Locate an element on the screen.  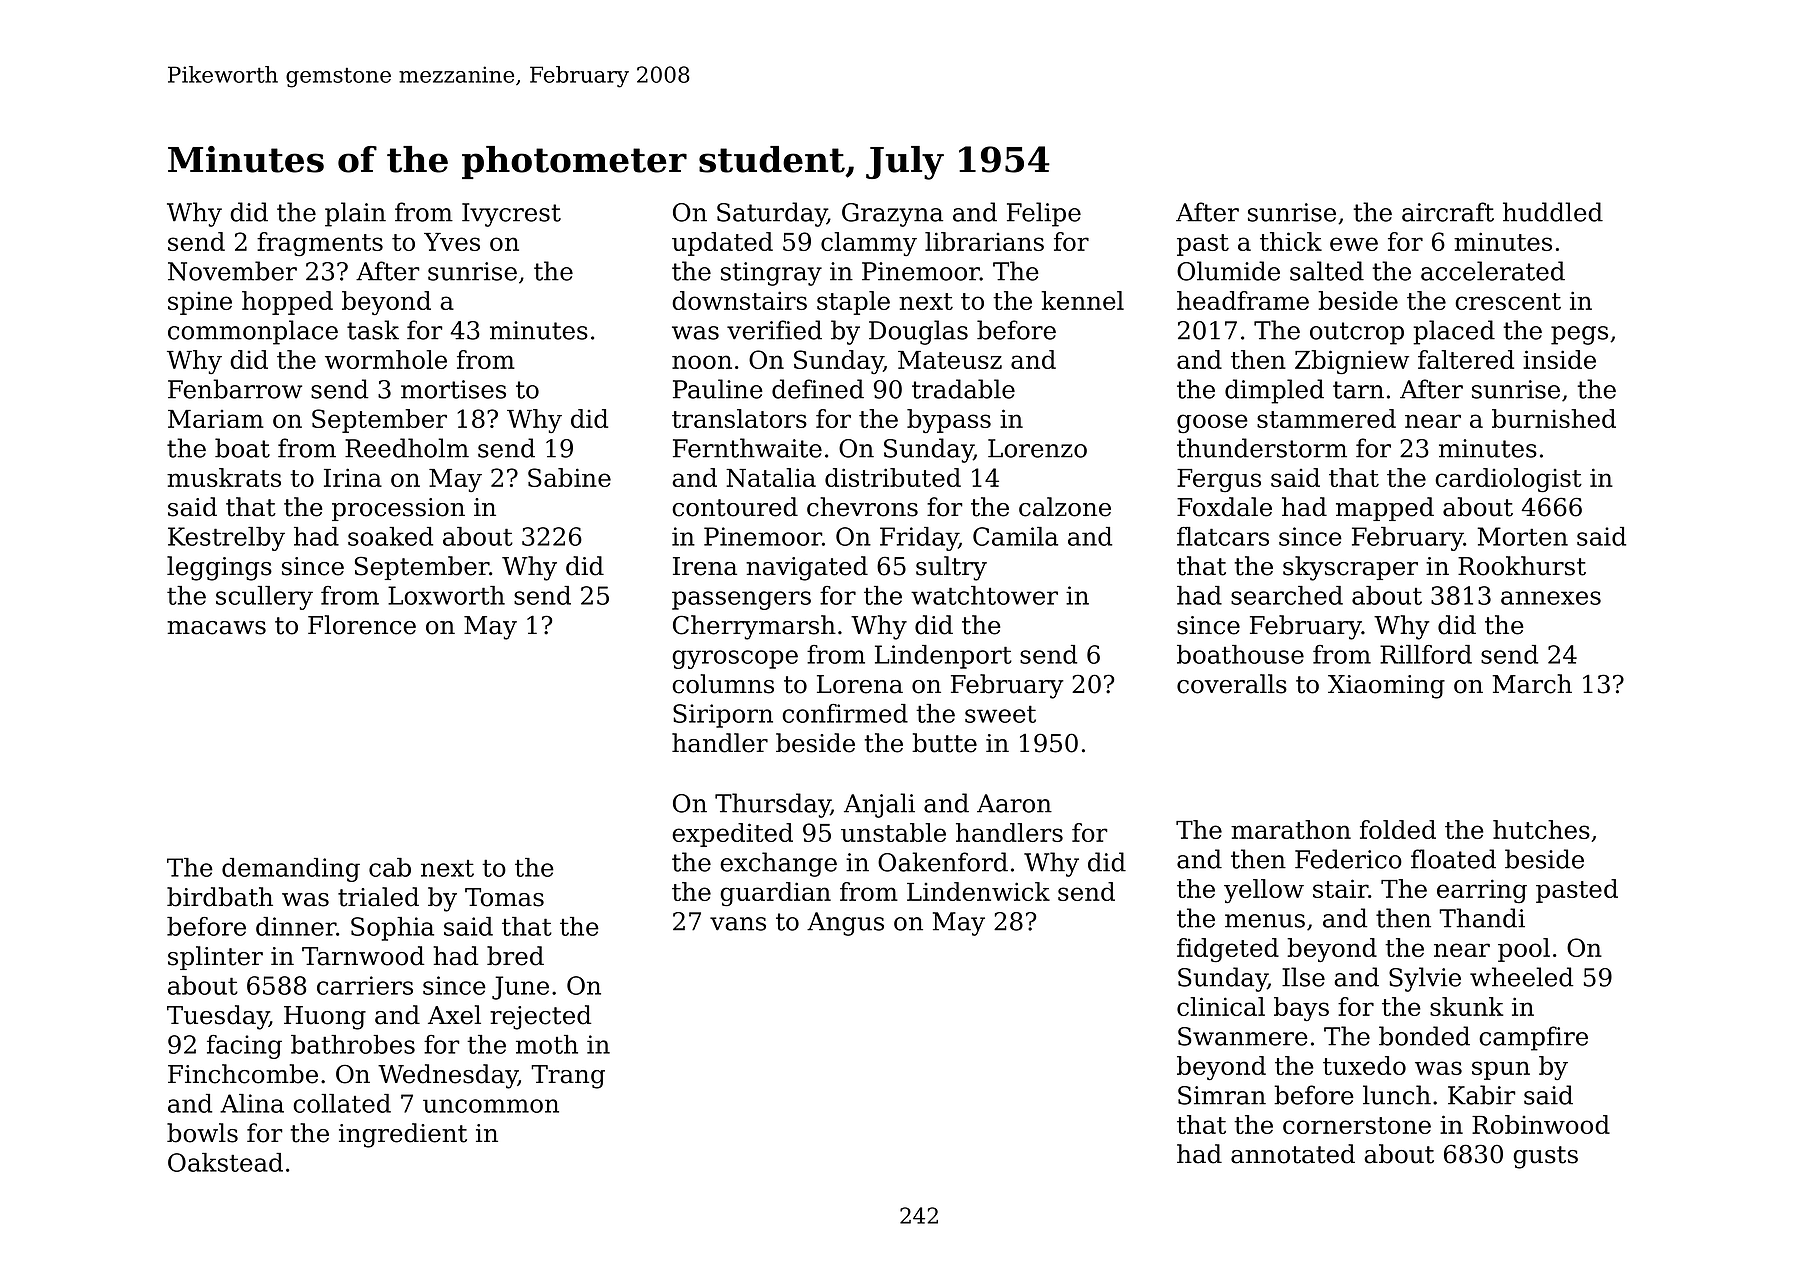
skyscraper is located at coordinates (1350, 568).
